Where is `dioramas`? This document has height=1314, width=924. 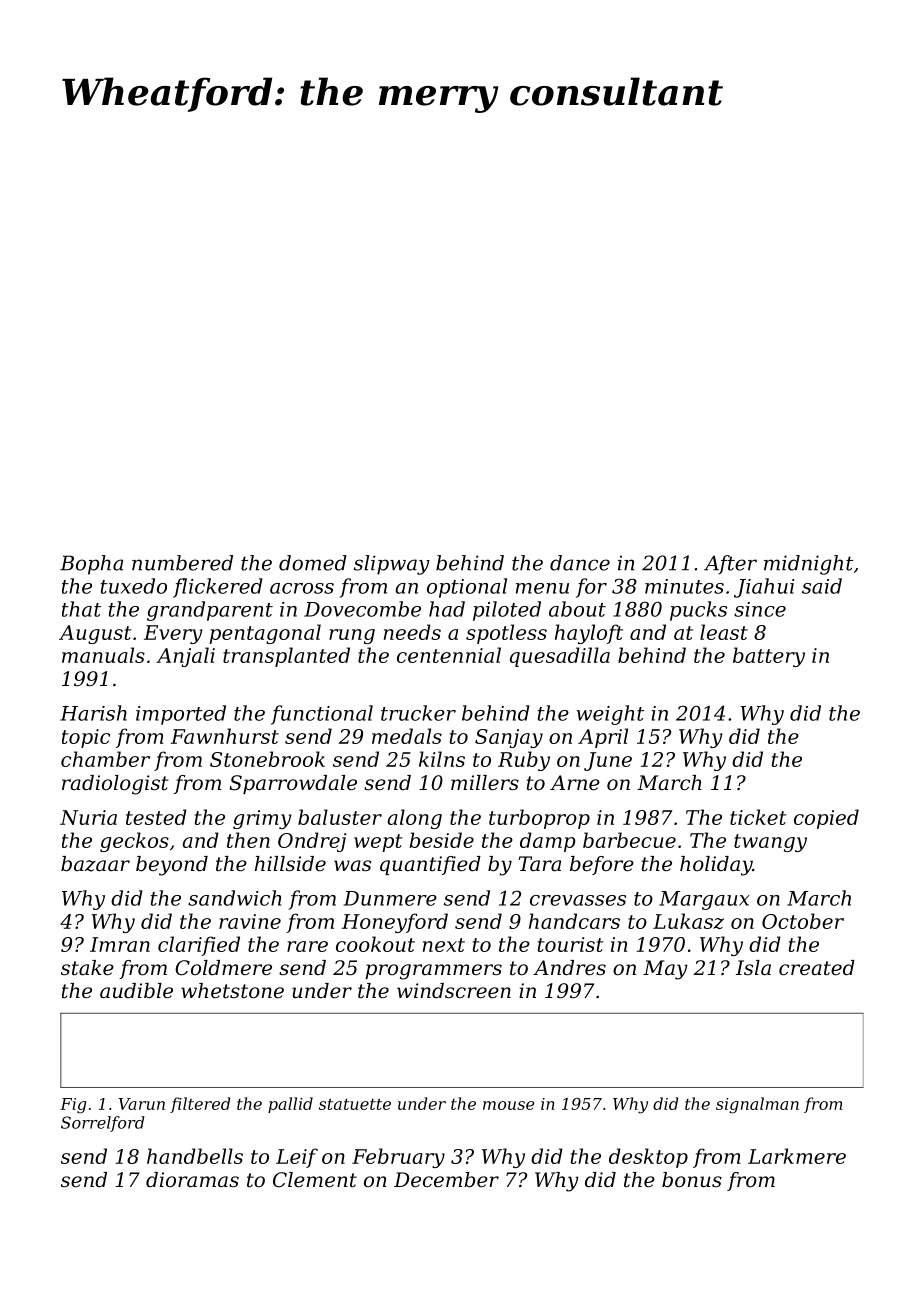 dioramas is located at coordinates (192, 1180).
